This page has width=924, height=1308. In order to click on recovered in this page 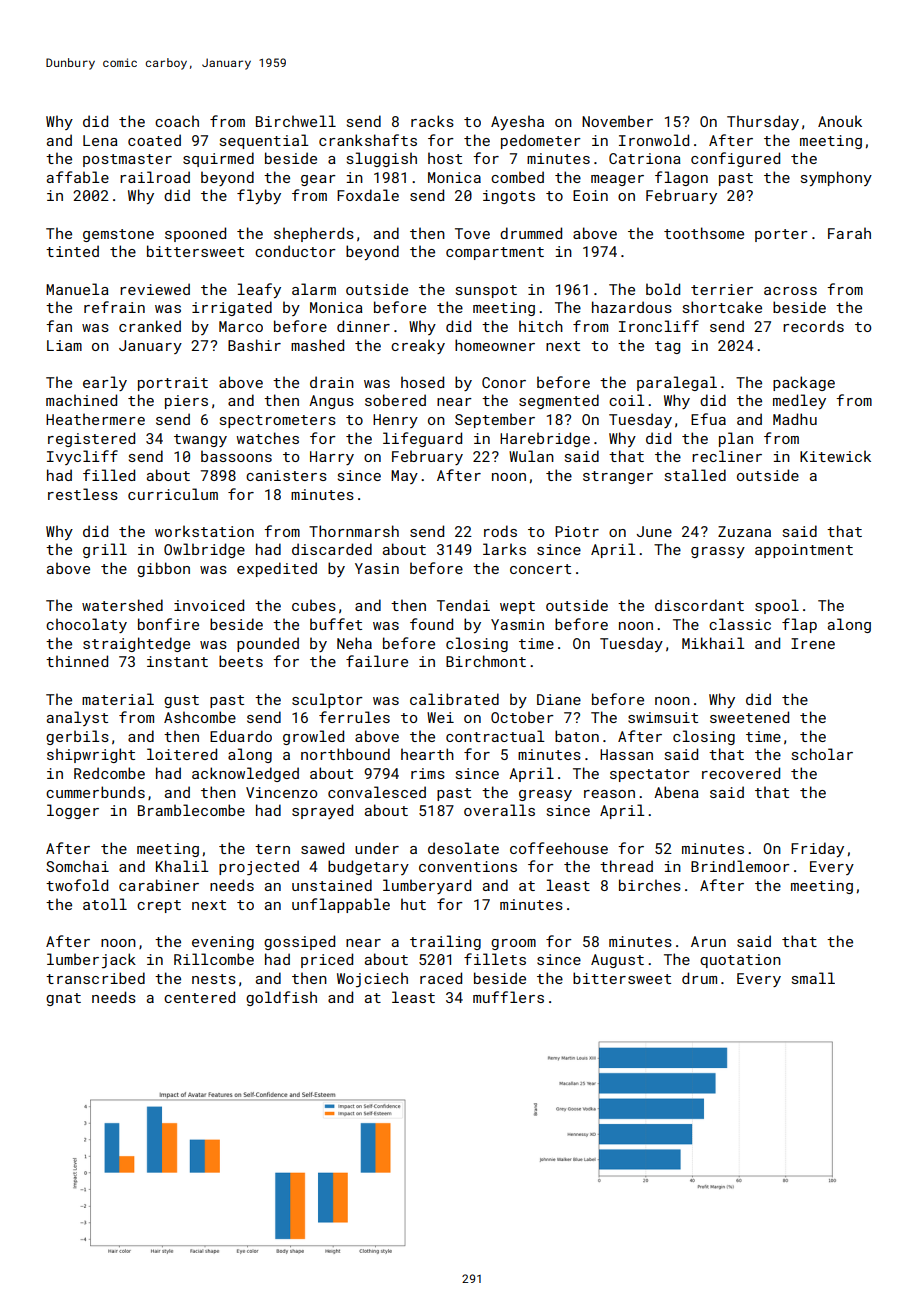, I will do `click(741, 773)`.
